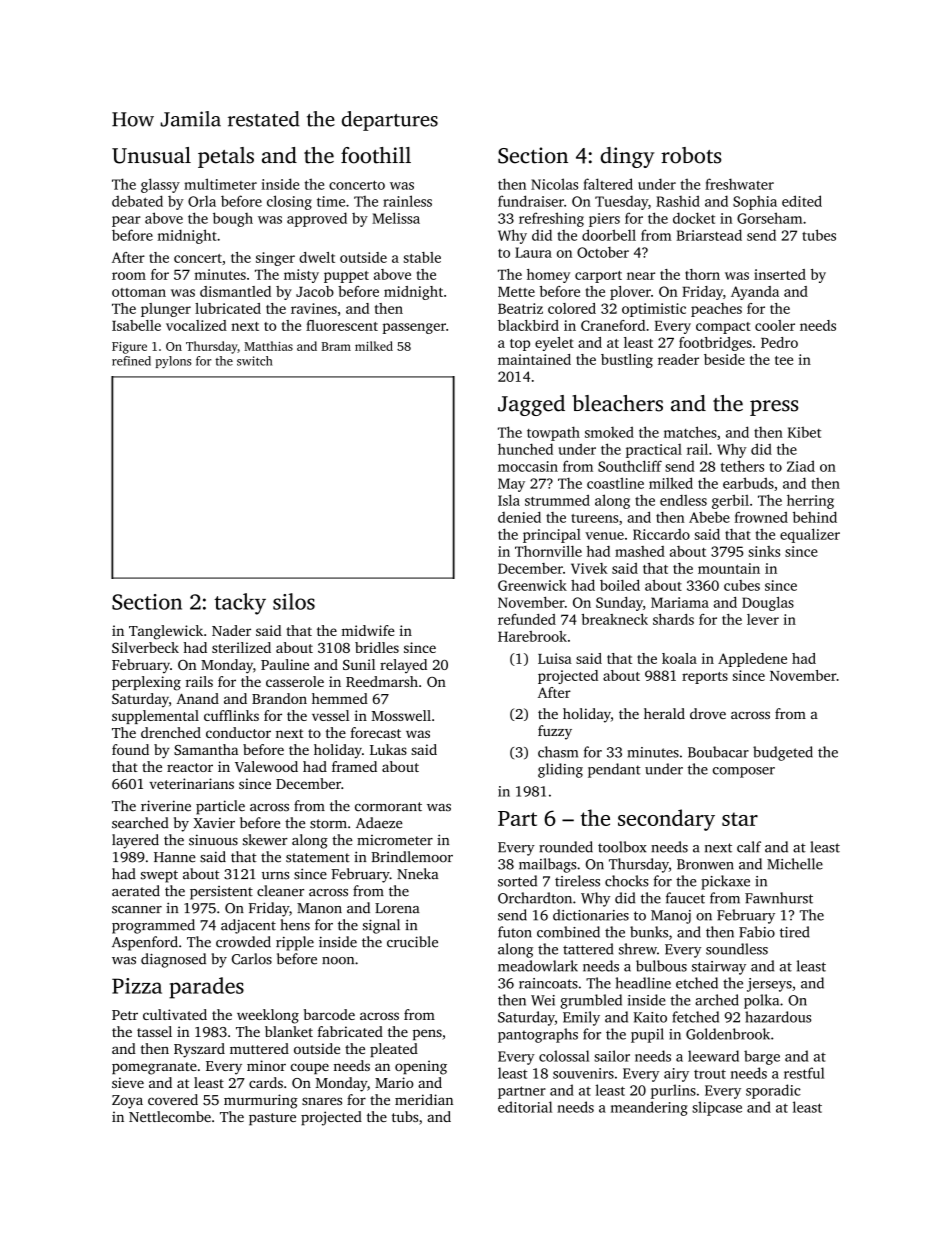 This image has height=1233, width=952. I want to click on Silverbeck, so click(145, 647).
